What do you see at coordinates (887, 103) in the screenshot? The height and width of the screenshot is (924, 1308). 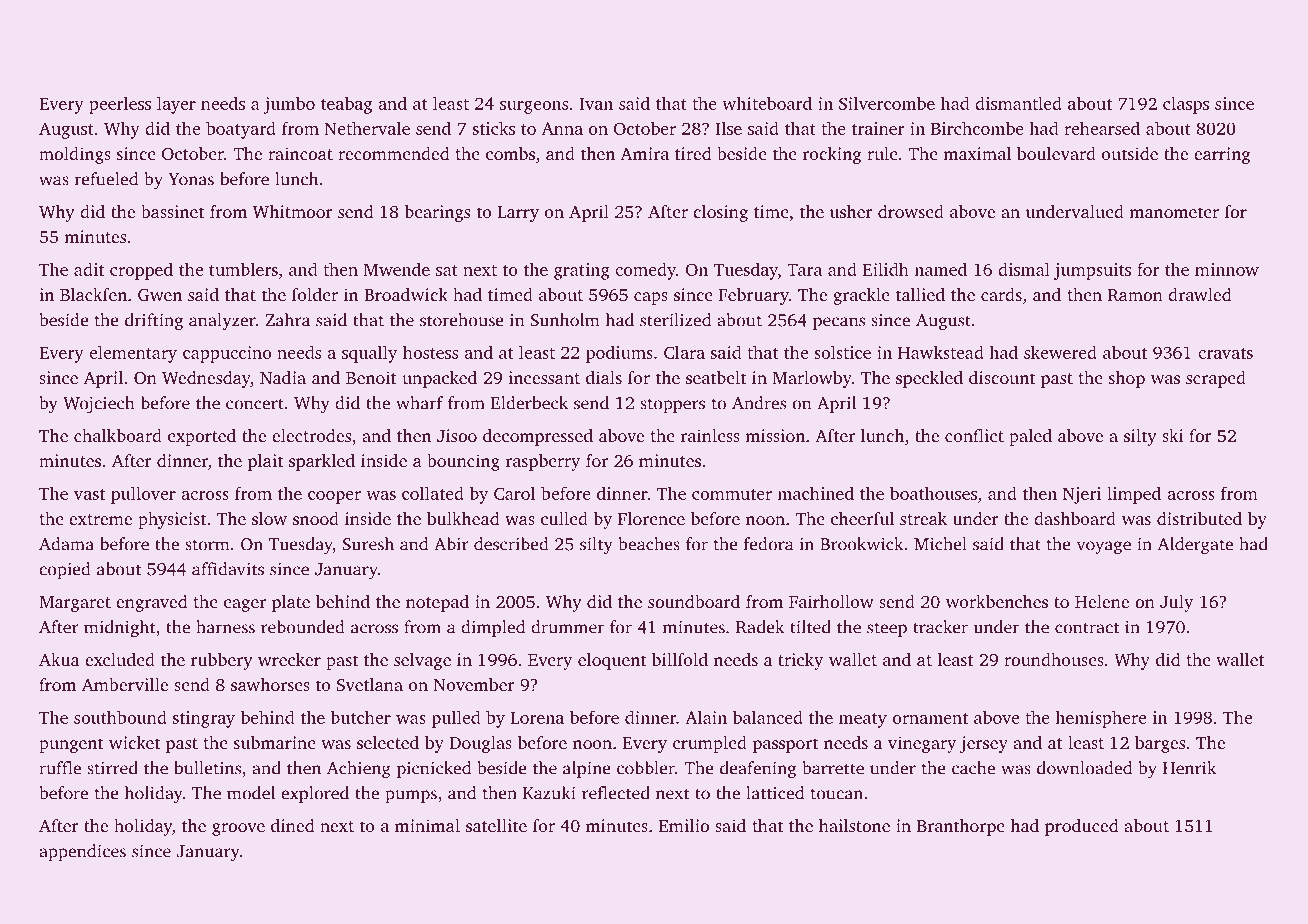 I see `Silvercombe` at bounding box center [887, 103].
